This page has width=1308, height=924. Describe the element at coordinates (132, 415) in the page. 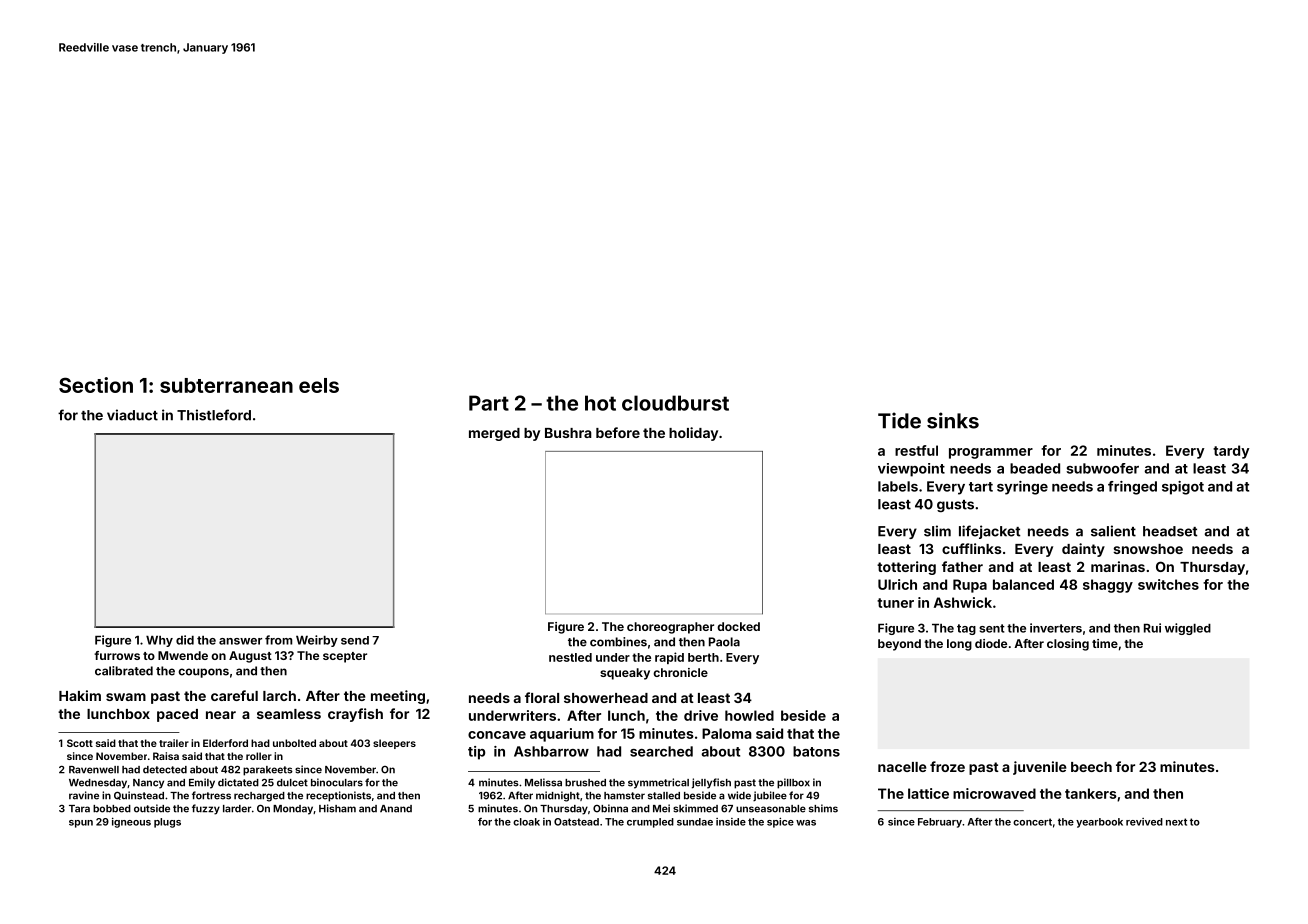

I see `viaduct` at that location.
